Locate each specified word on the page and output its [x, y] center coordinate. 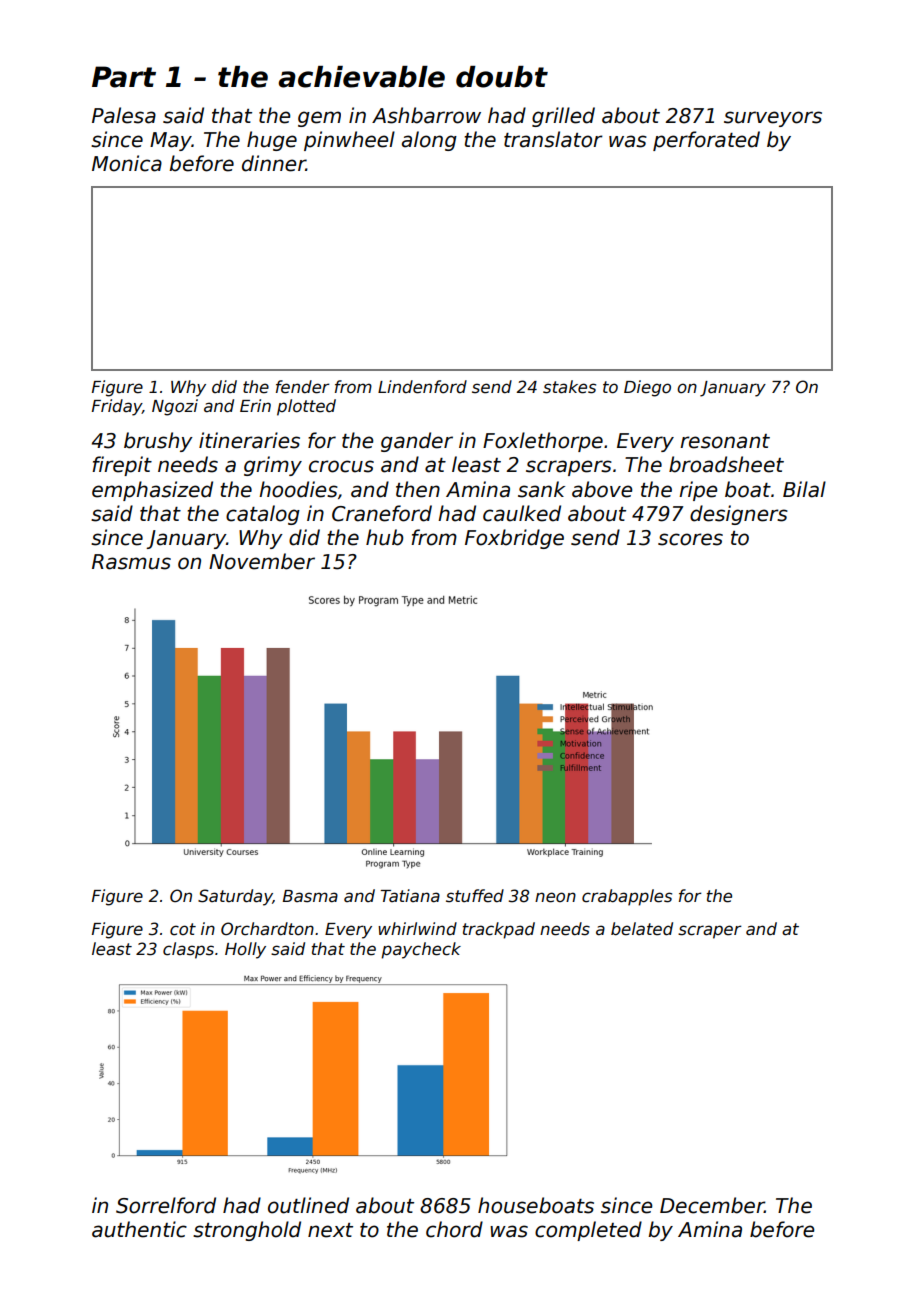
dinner [274, 163]
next [330, 1230]
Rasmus [131, 562]
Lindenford [422, 387]
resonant [725, 441]
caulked [522, 513]
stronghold [247, 1231]
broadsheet [726, 464]
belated [642, 929]
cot [183, 929]
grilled [563, 117]
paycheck [421, 950]
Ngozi [175, 407]
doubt [502, 77]
